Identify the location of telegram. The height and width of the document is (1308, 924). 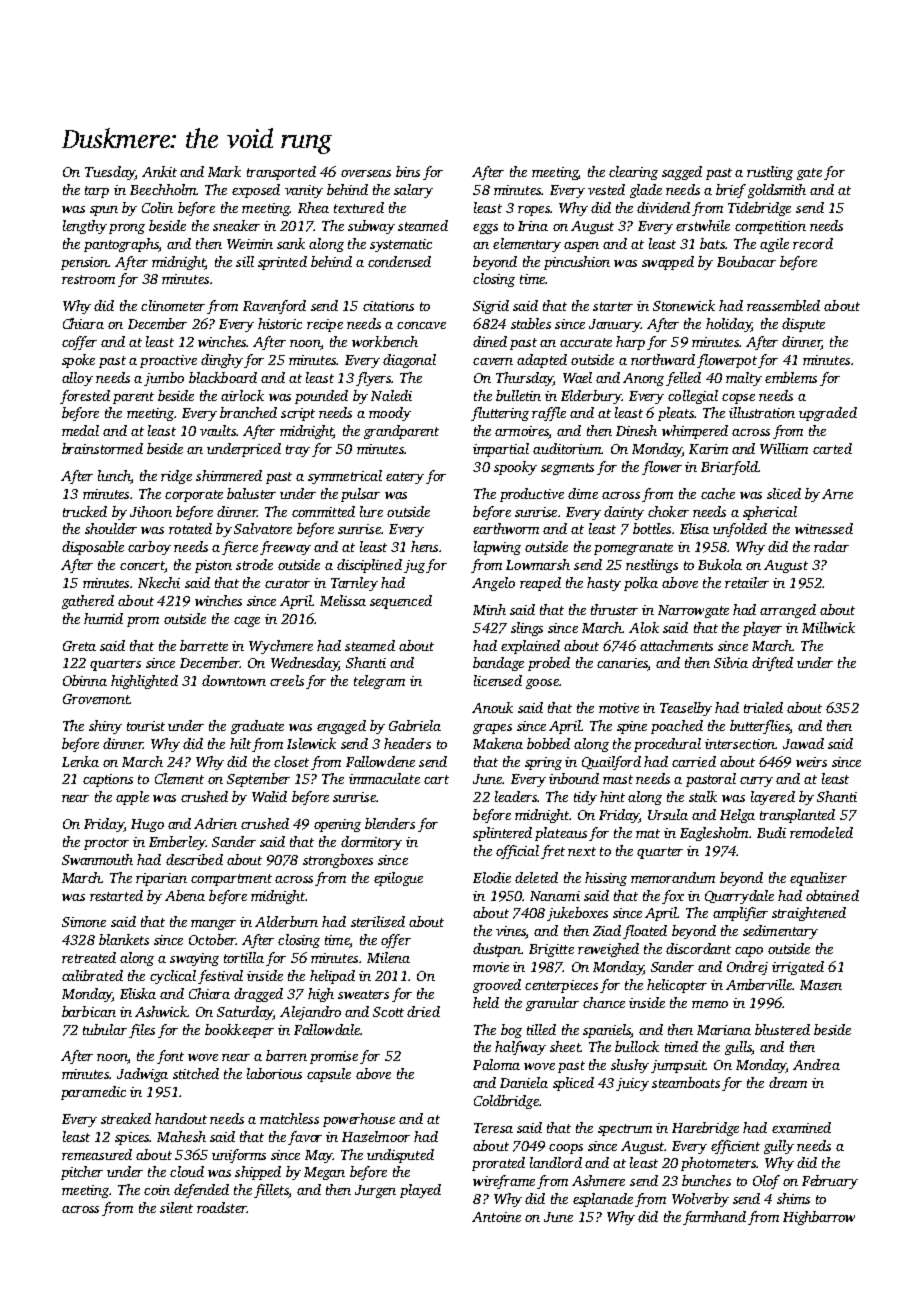
(379, 682).
